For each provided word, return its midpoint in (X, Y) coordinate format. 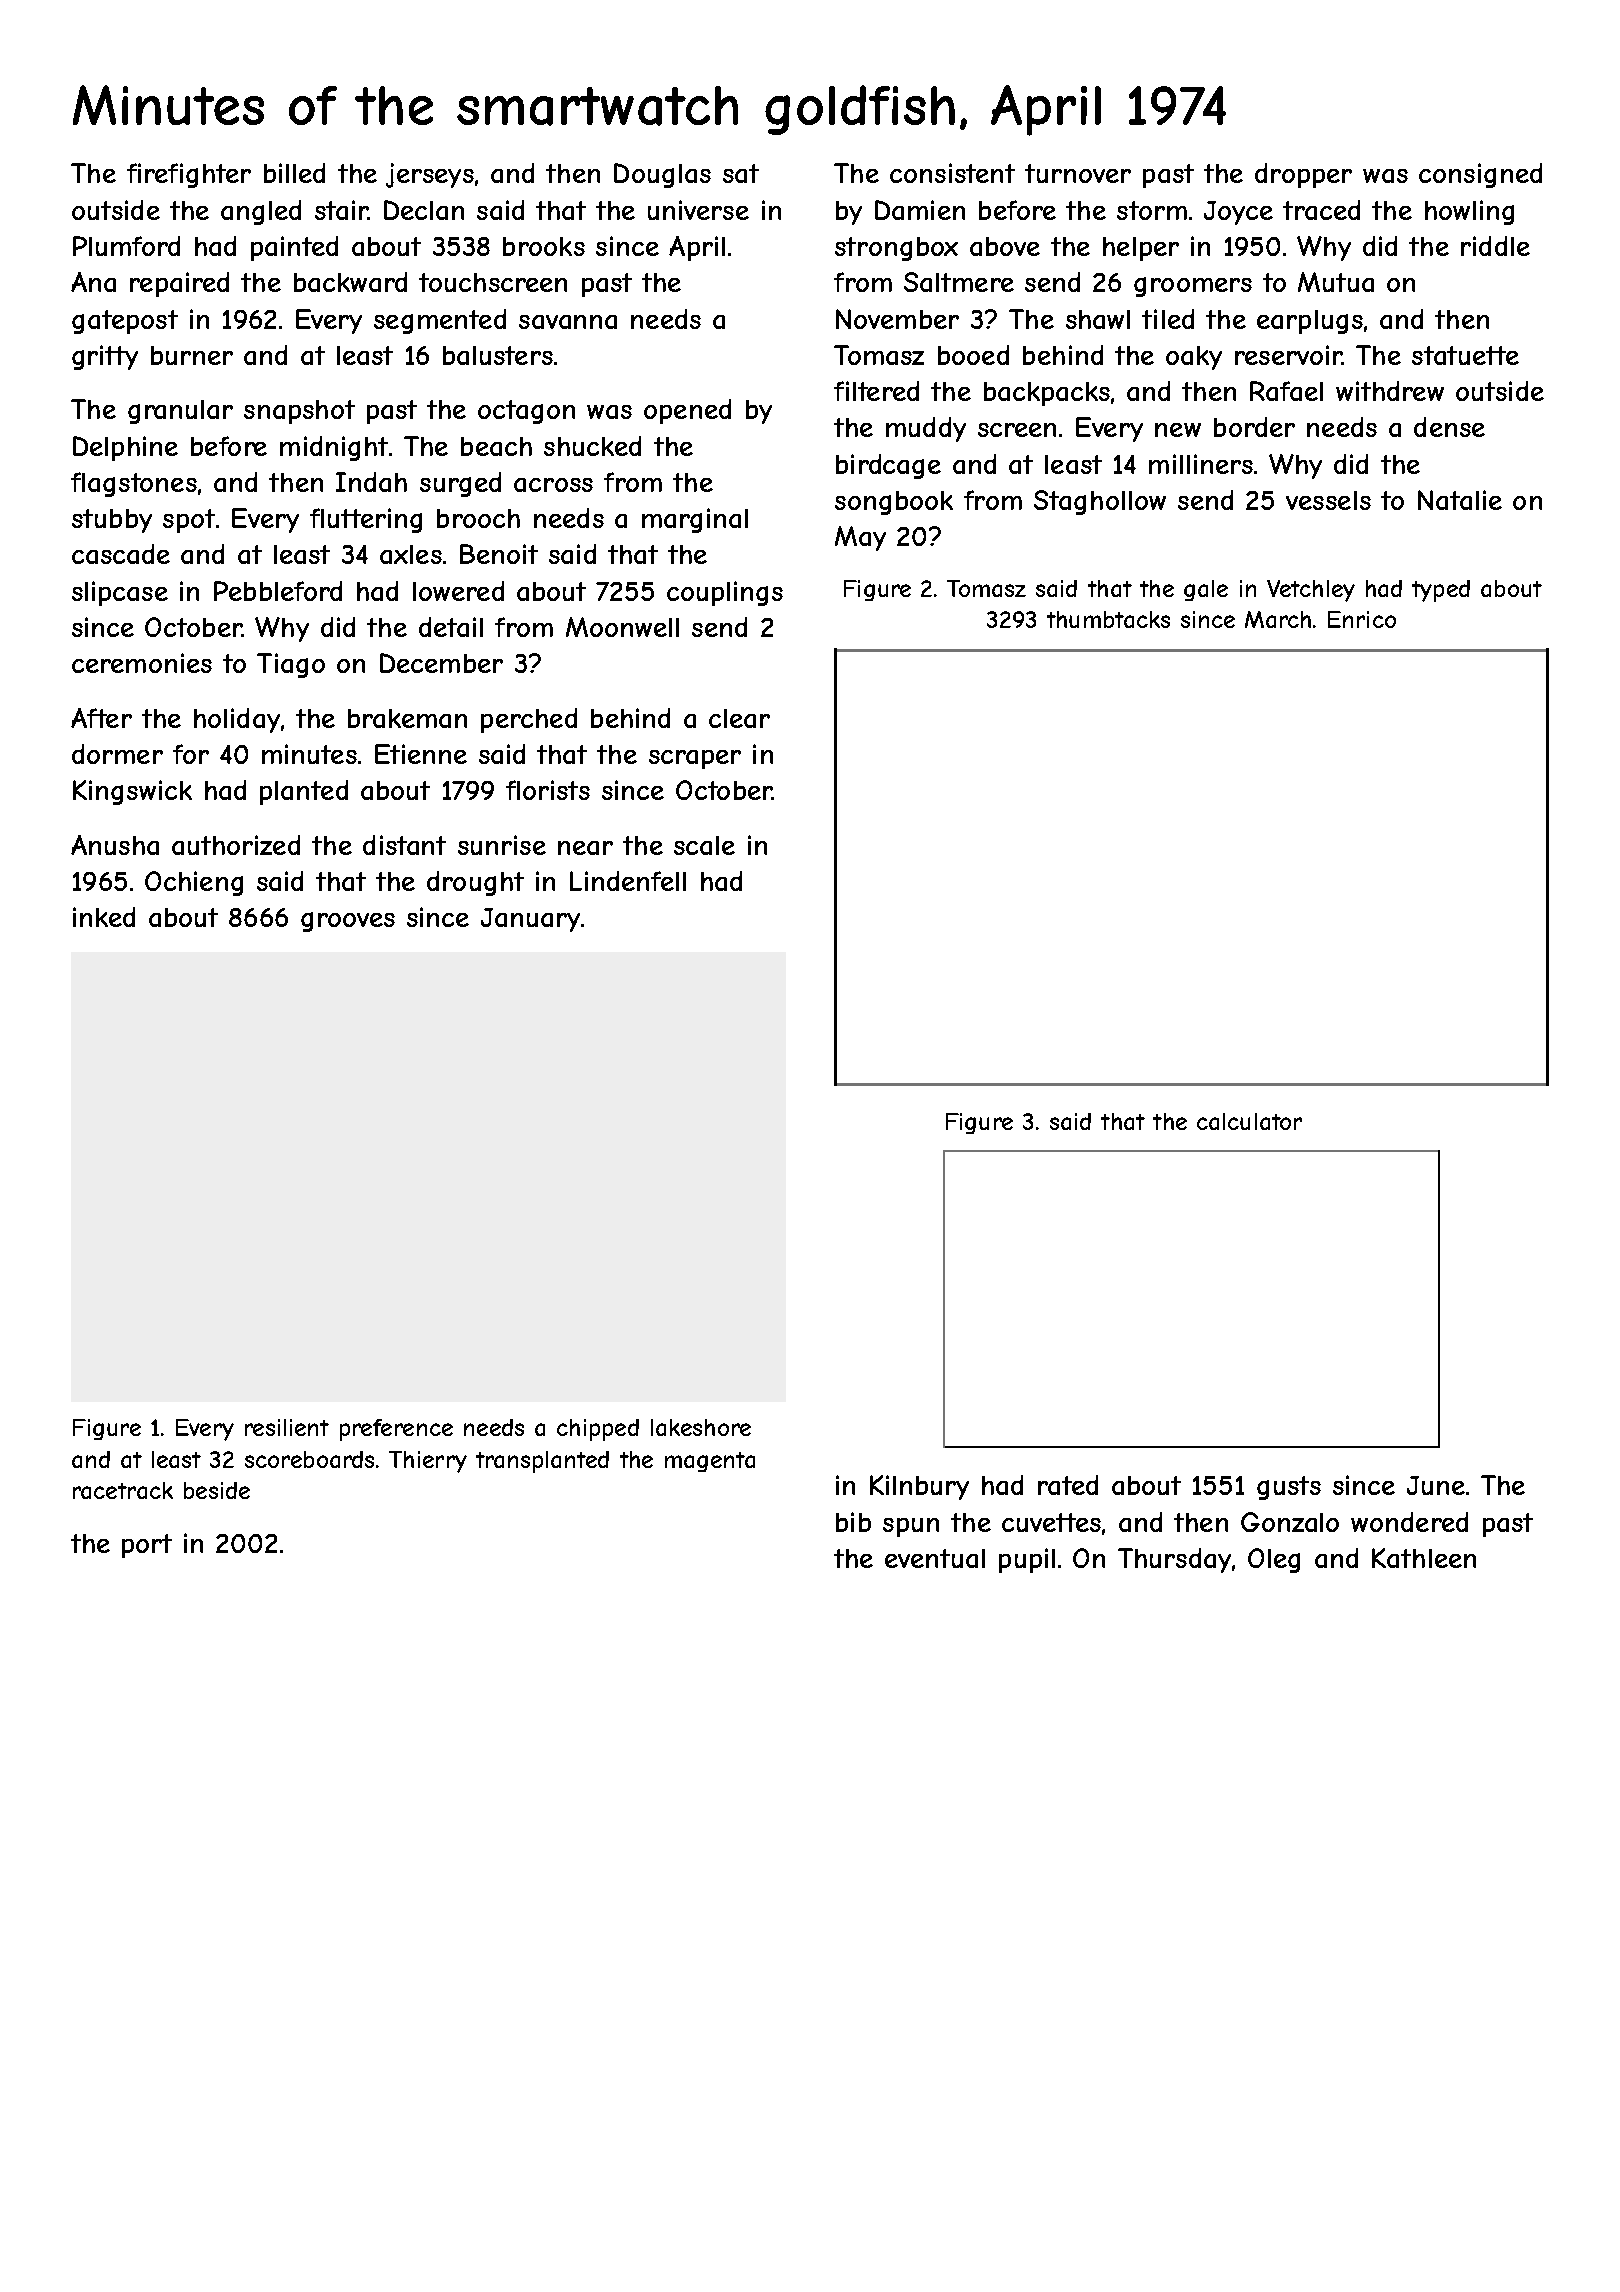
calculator (1249, 1121)
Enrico (1362, 619)
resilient (287, 1427)
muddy (926, 429)
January (530, 920)
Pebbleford (278, 591)
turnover (1078, 173)
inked (104, 917)
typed (1441, 591)
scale (704, 845)
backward (350, 282)
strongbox (896, 249)
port (147, 1546)
